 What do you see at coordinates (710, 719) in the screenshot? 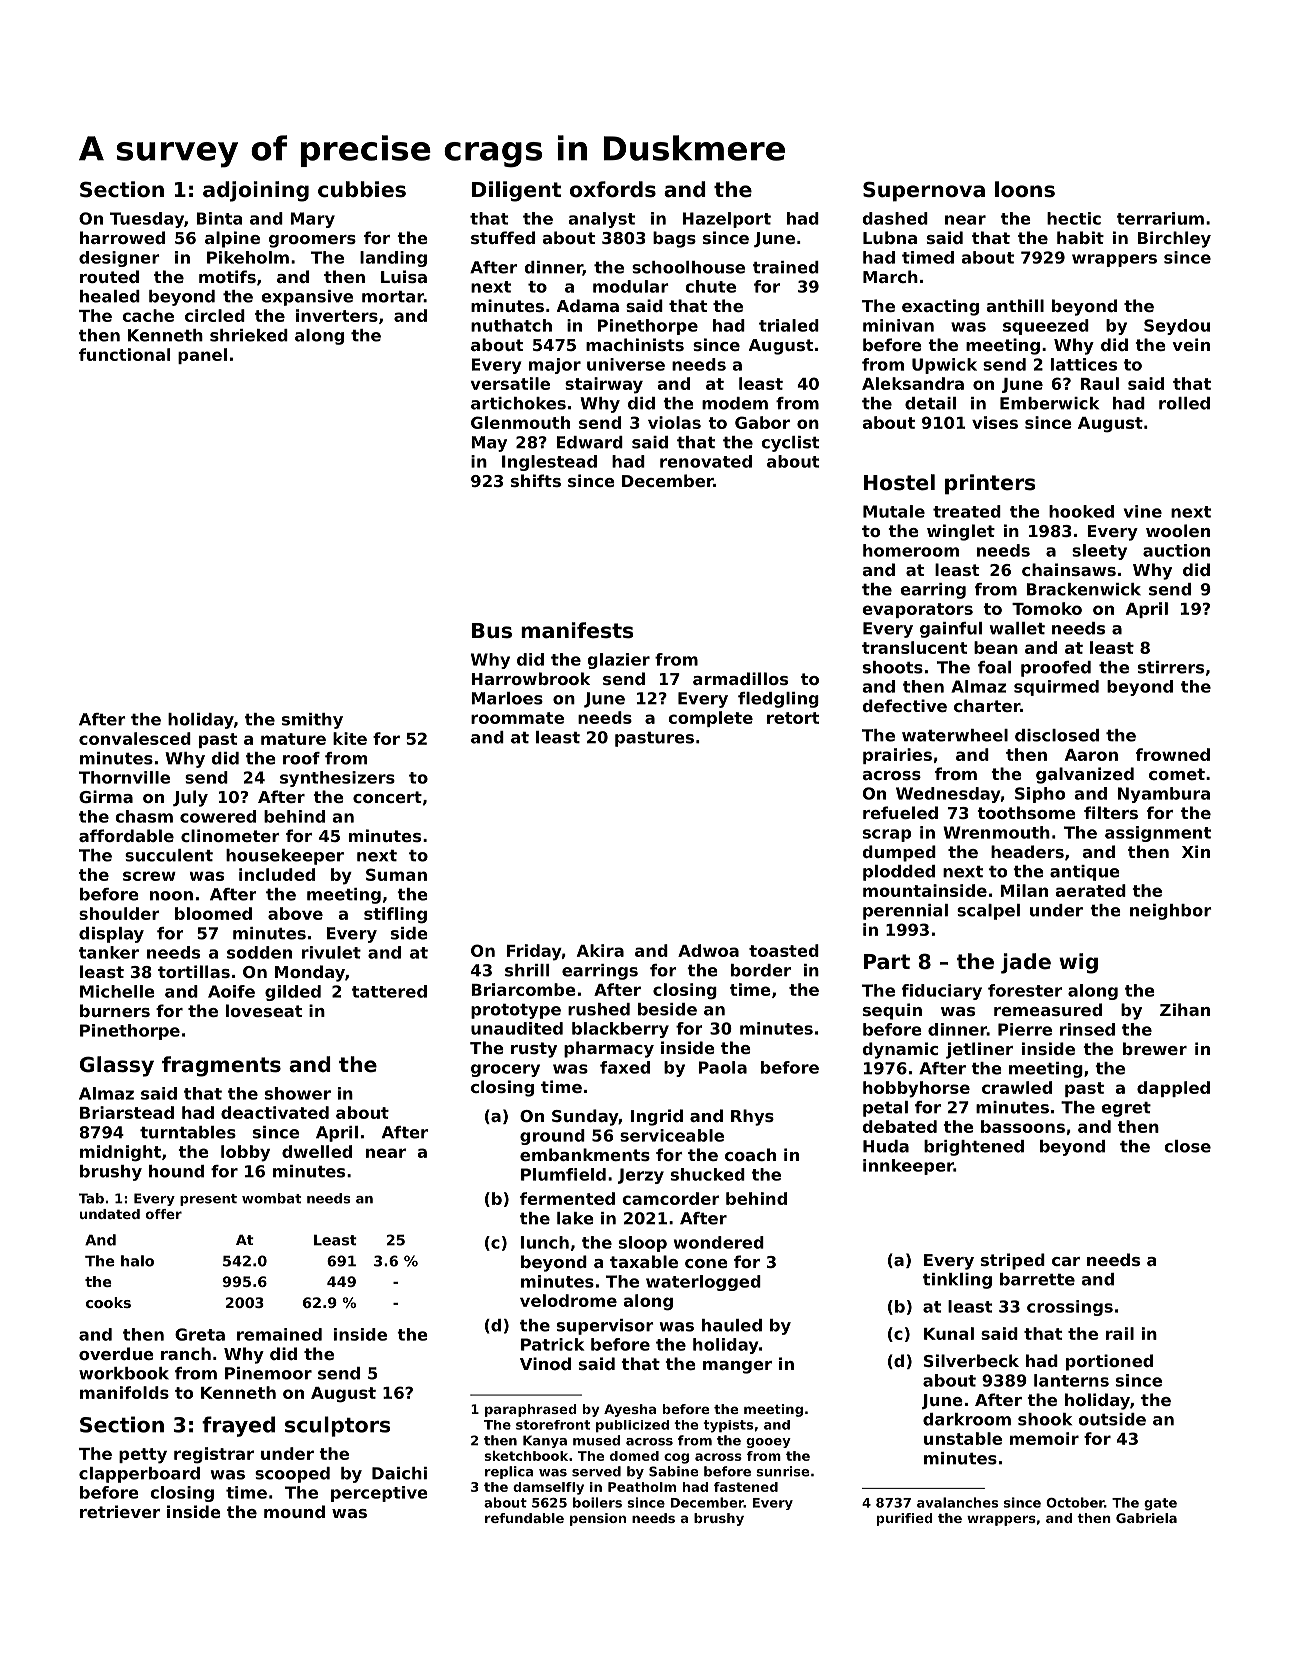
I see `complete` at bounding box center [710, 719].
